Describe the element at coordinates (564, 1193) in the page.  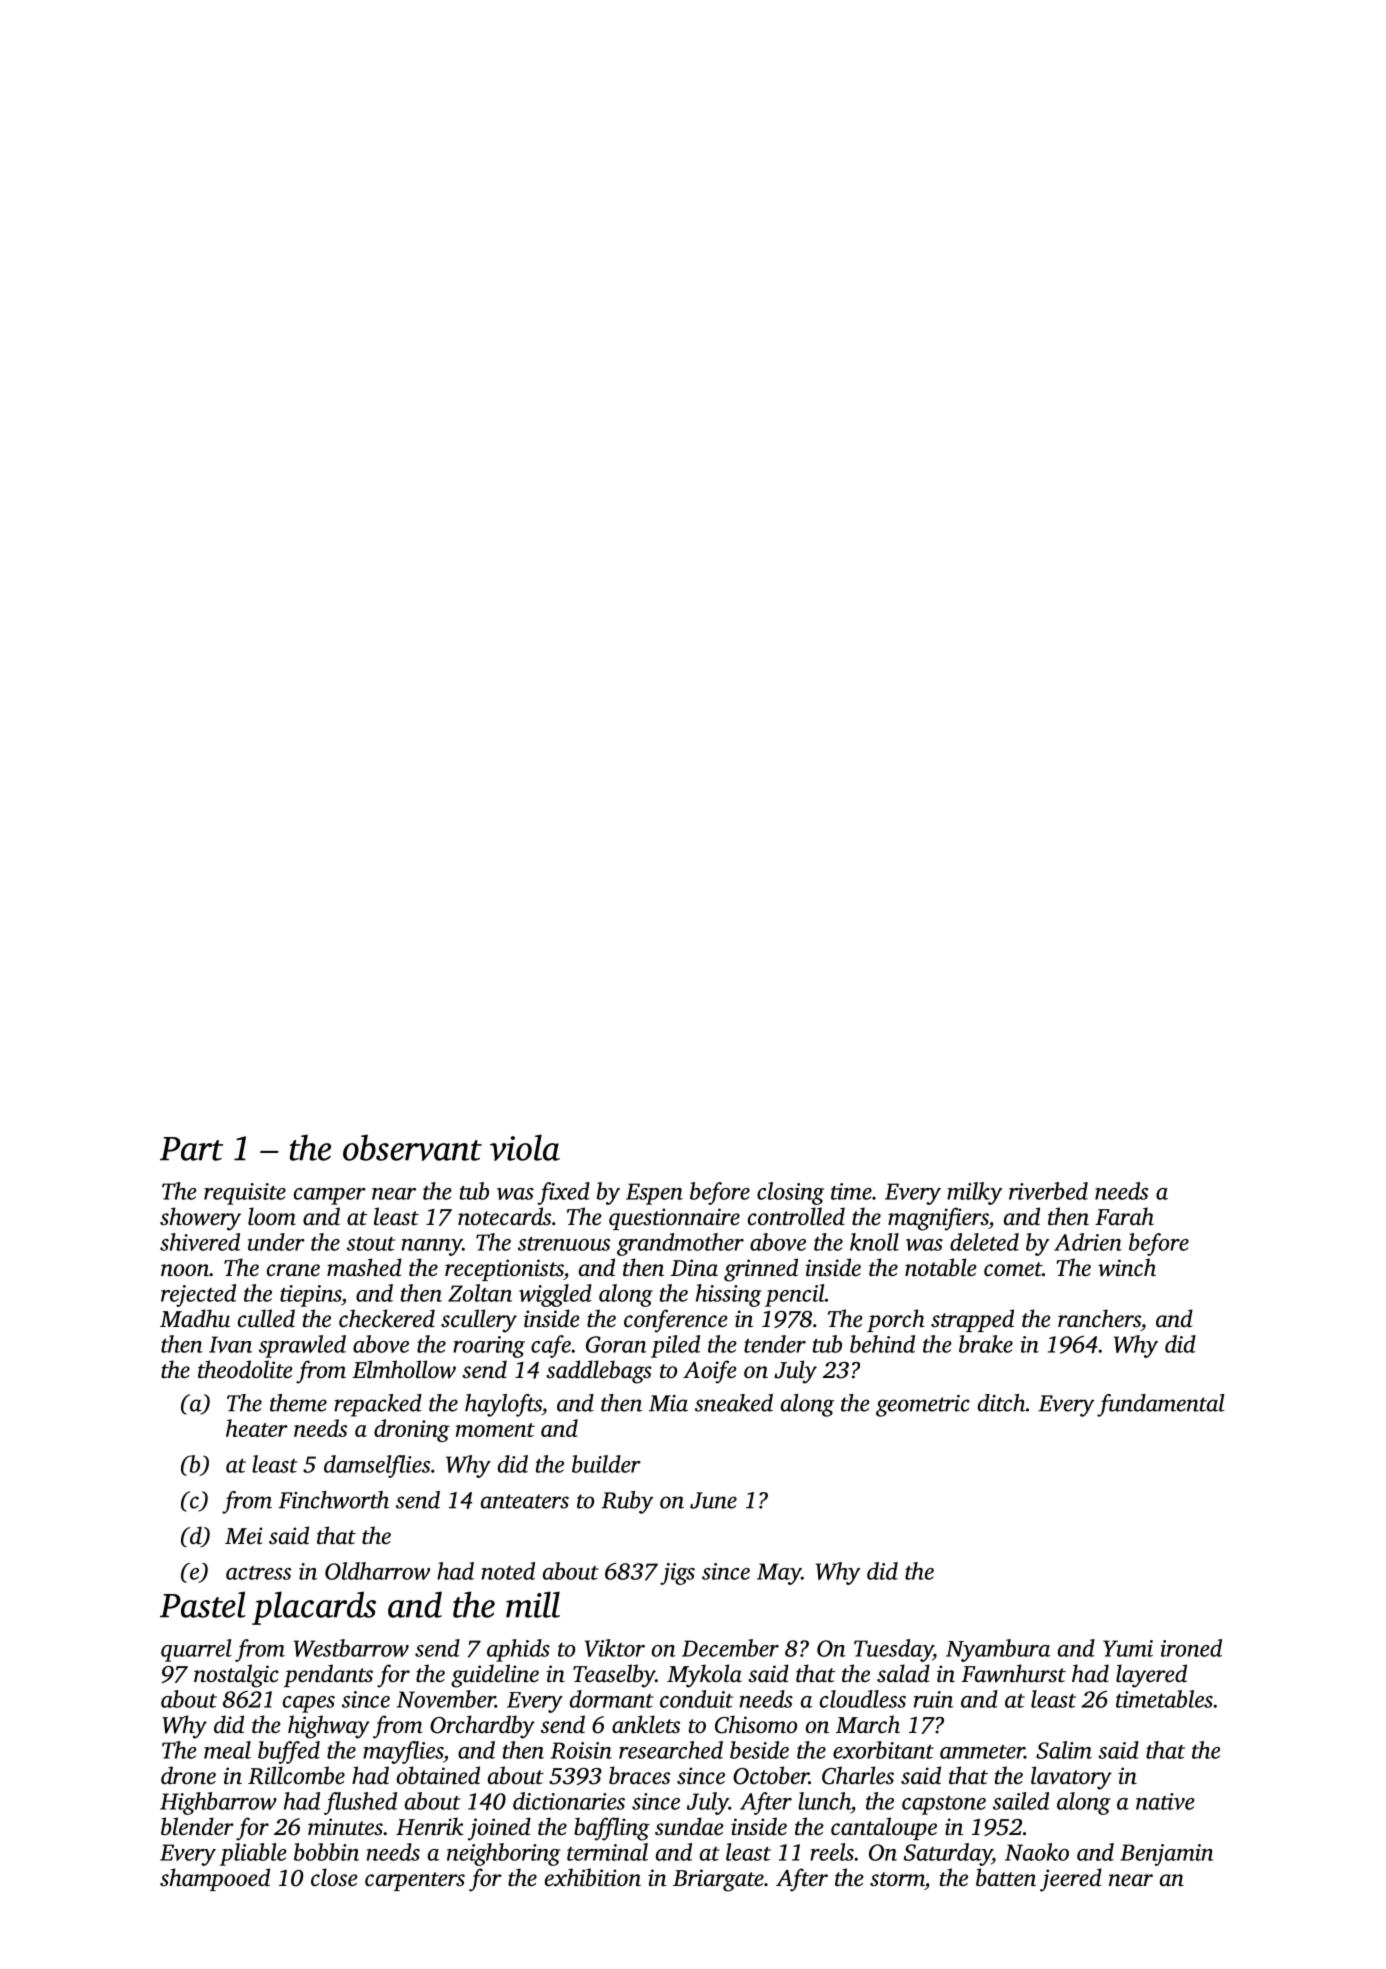
I see `fixed` at that location.
